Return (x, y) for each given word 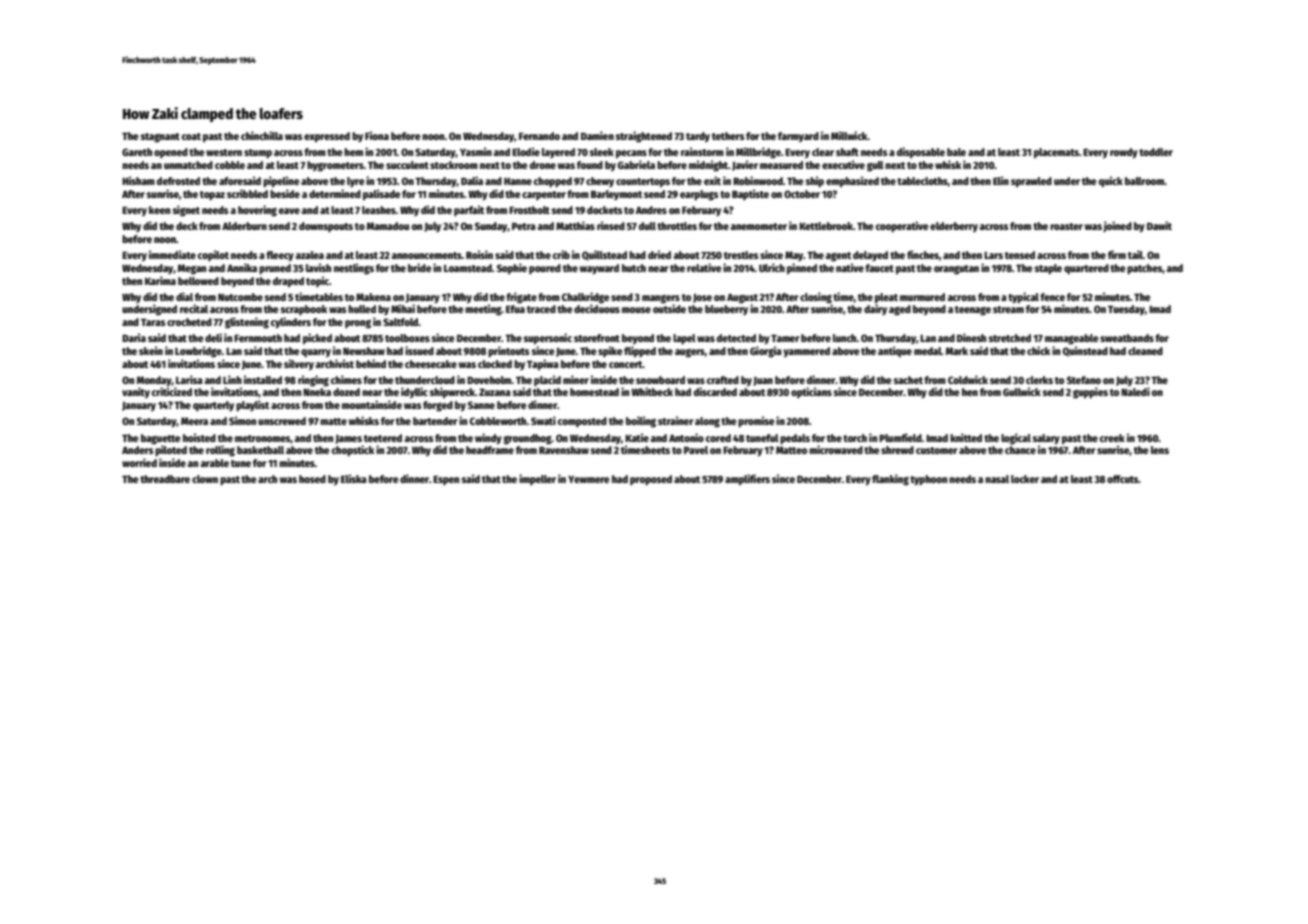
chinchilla (262, 135)
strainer (675, 420)
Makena (373, 297)
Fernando (539, 136)
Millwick (849, 135)
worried (139, 462)
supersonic (548, 338)
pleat (886, 298)
